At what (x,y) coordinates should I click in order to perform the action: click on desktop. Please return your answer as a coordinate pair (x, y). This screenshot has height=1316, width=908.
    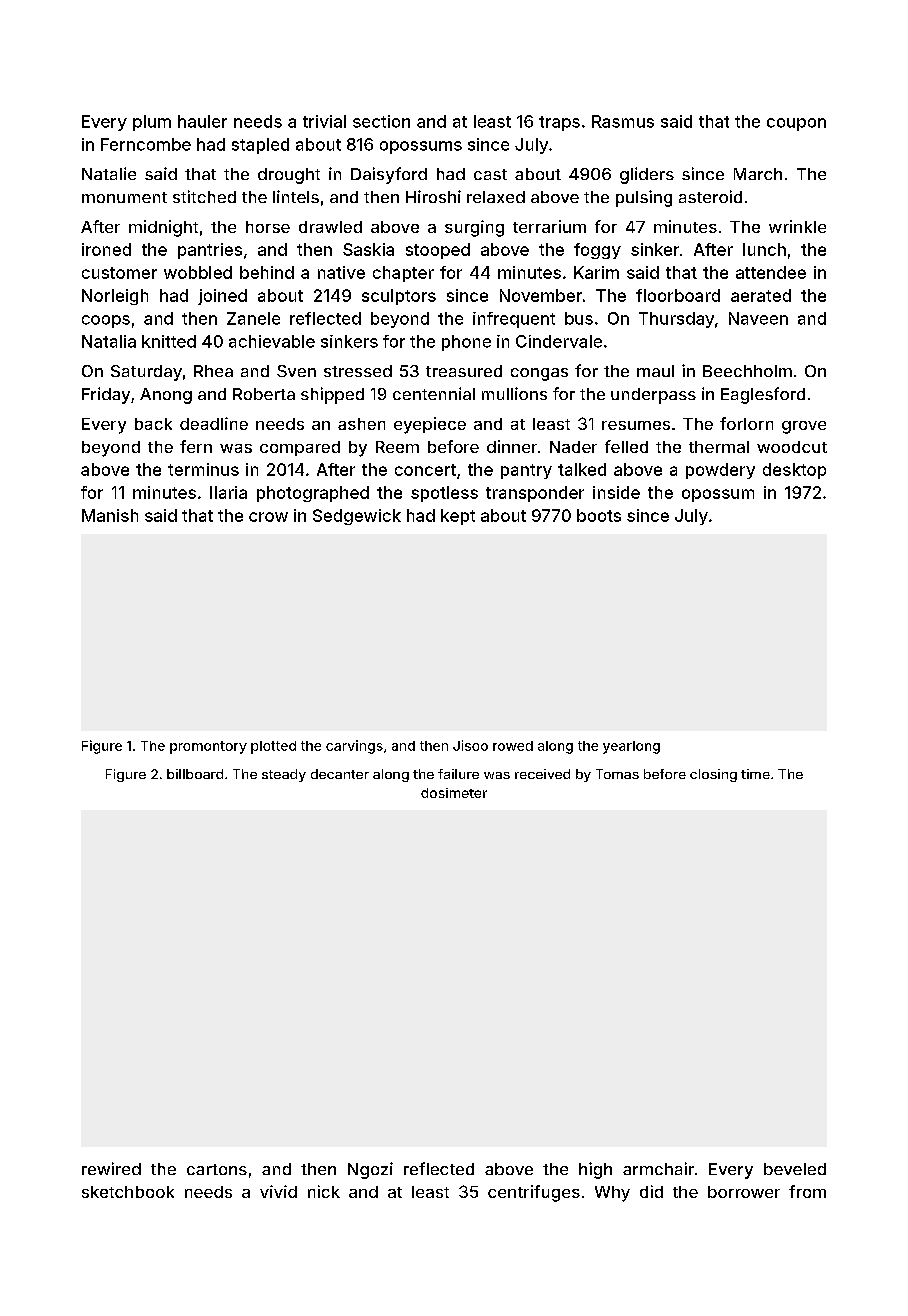
    Looking at the image, I should click on (794, 471).
